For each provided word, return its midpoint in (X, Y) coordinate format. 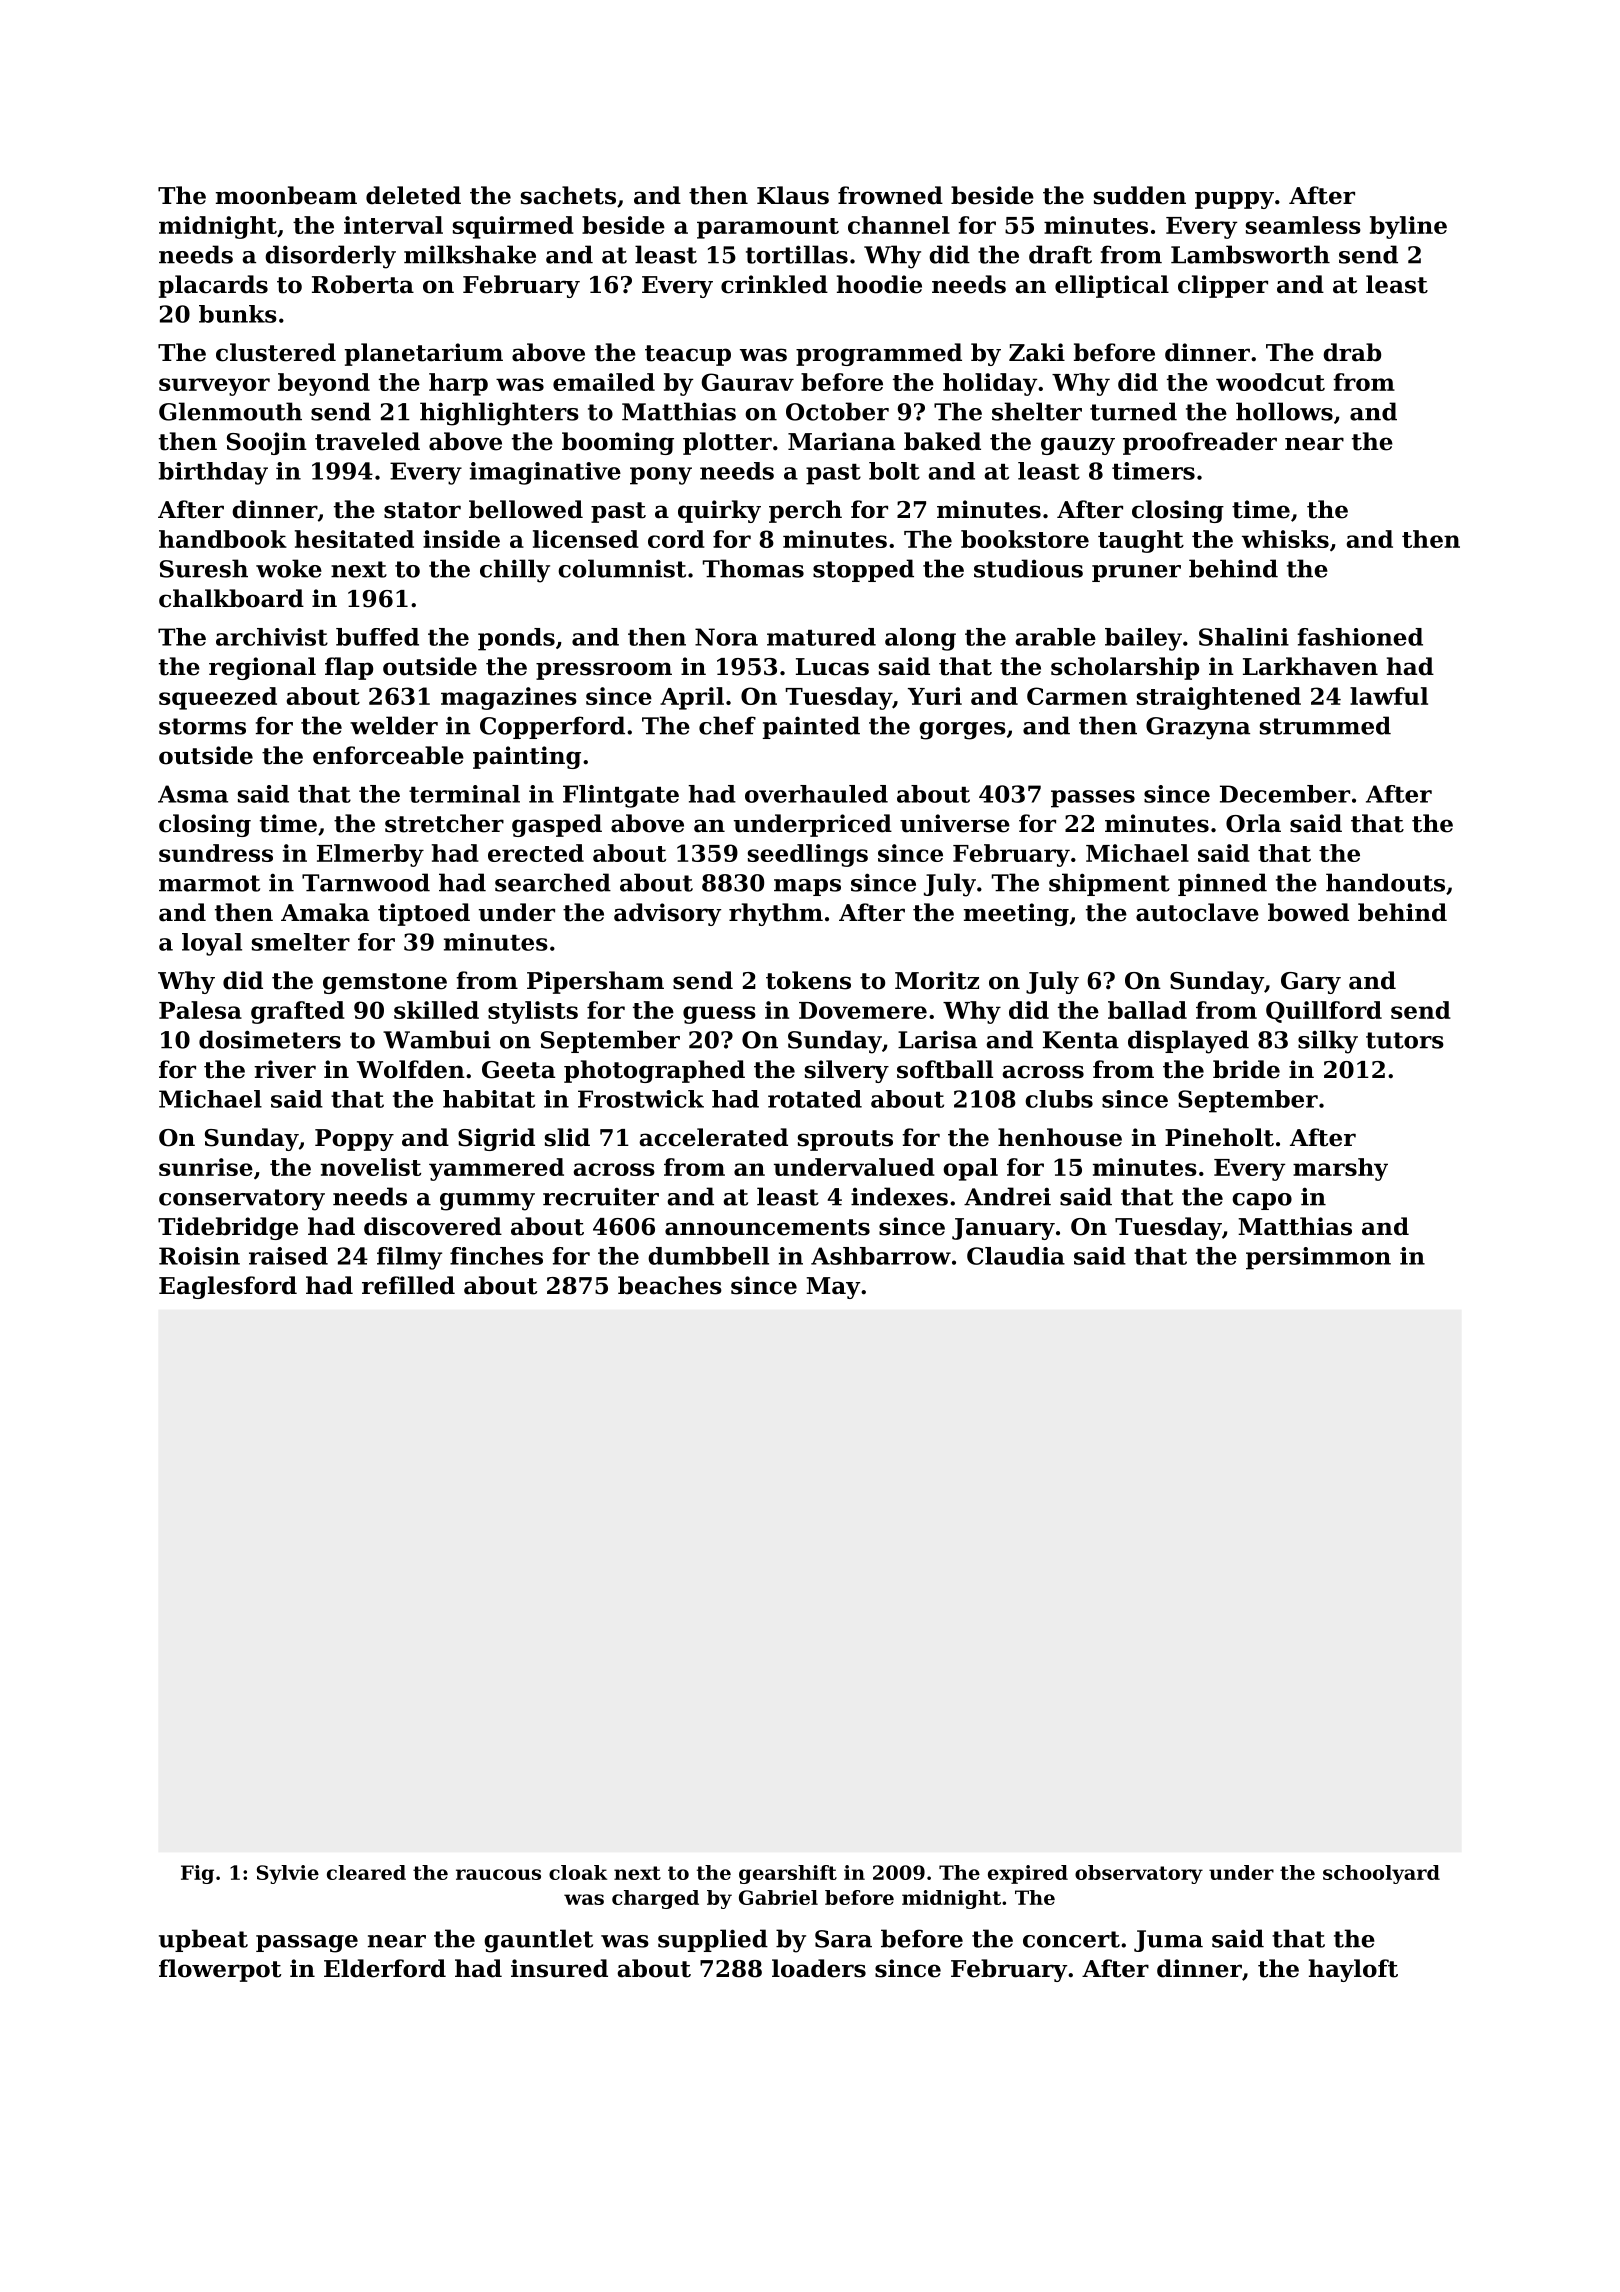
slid (567, 1137)
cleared (366, 1872)
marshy (1340, 1169)
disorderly (330, 257)
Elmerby (370, 855)
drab (1352, 352)
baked (942, 441)
